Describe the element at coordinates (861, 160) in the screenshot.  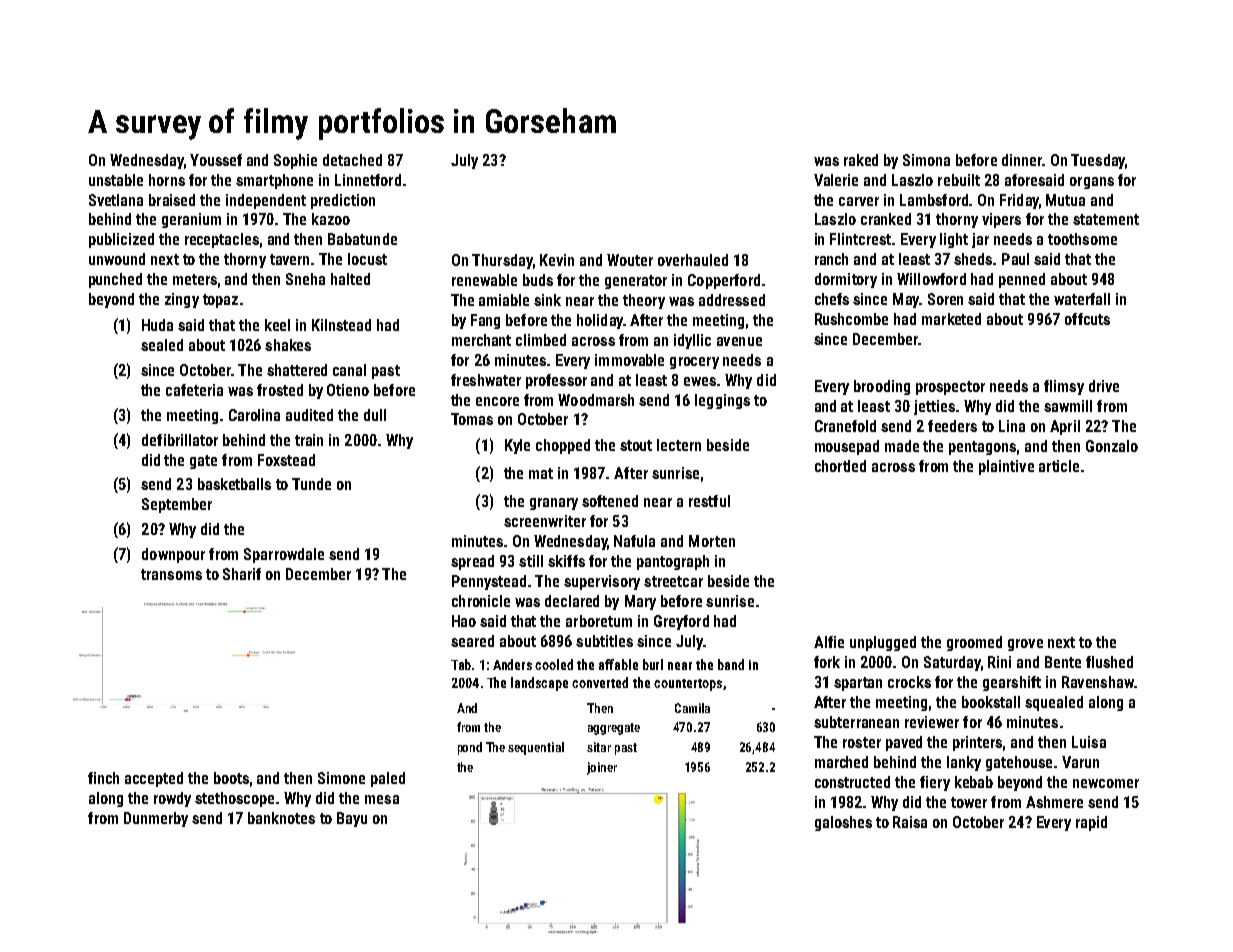
I see `raked` at that location.
